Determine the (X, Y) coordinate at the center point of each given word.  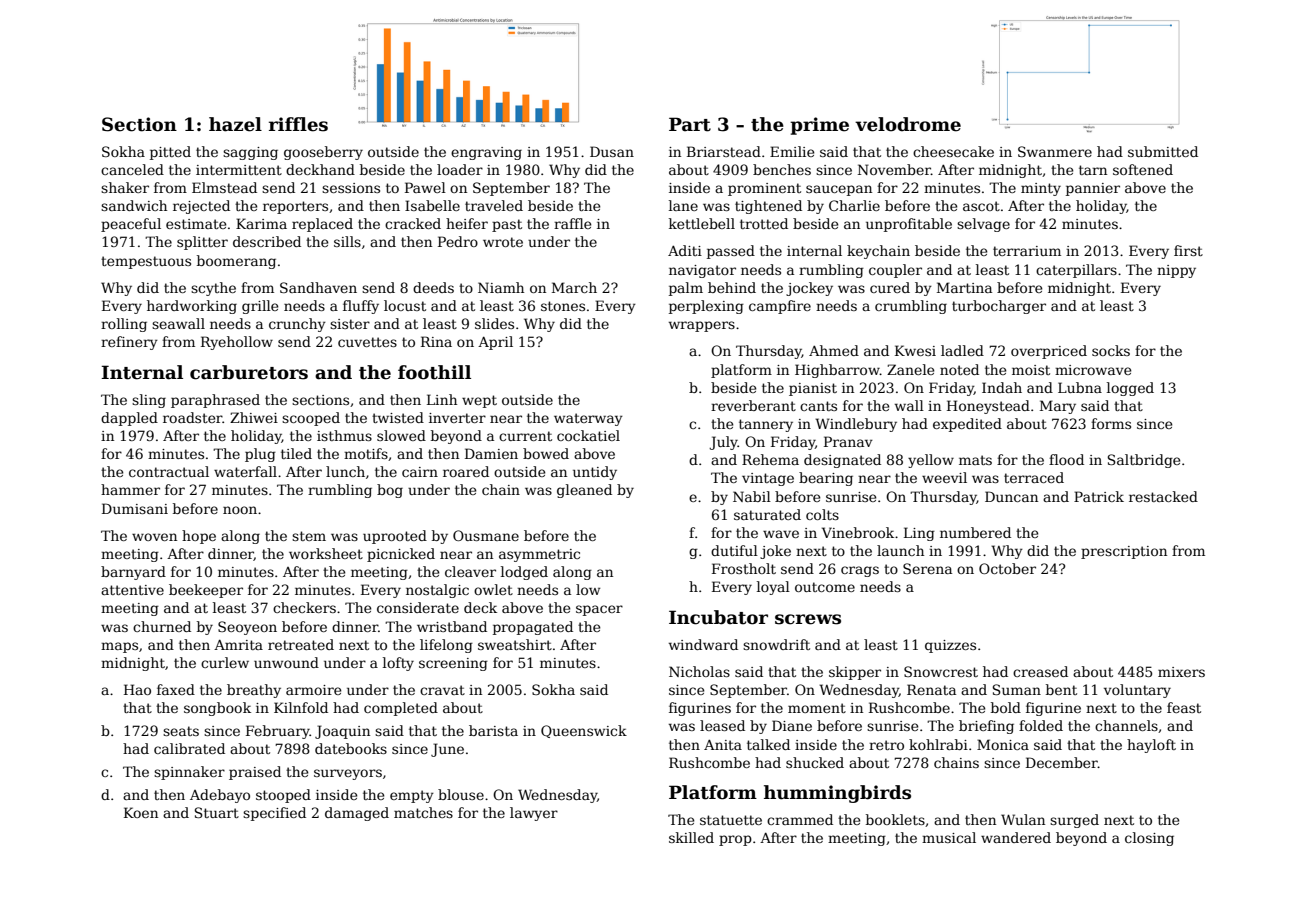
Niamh (501, 287)
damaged (357, 814)
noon (240, 510)
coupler (895, 271)
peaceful (131, 225)
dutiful (734, 550)
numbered (975, 532)
